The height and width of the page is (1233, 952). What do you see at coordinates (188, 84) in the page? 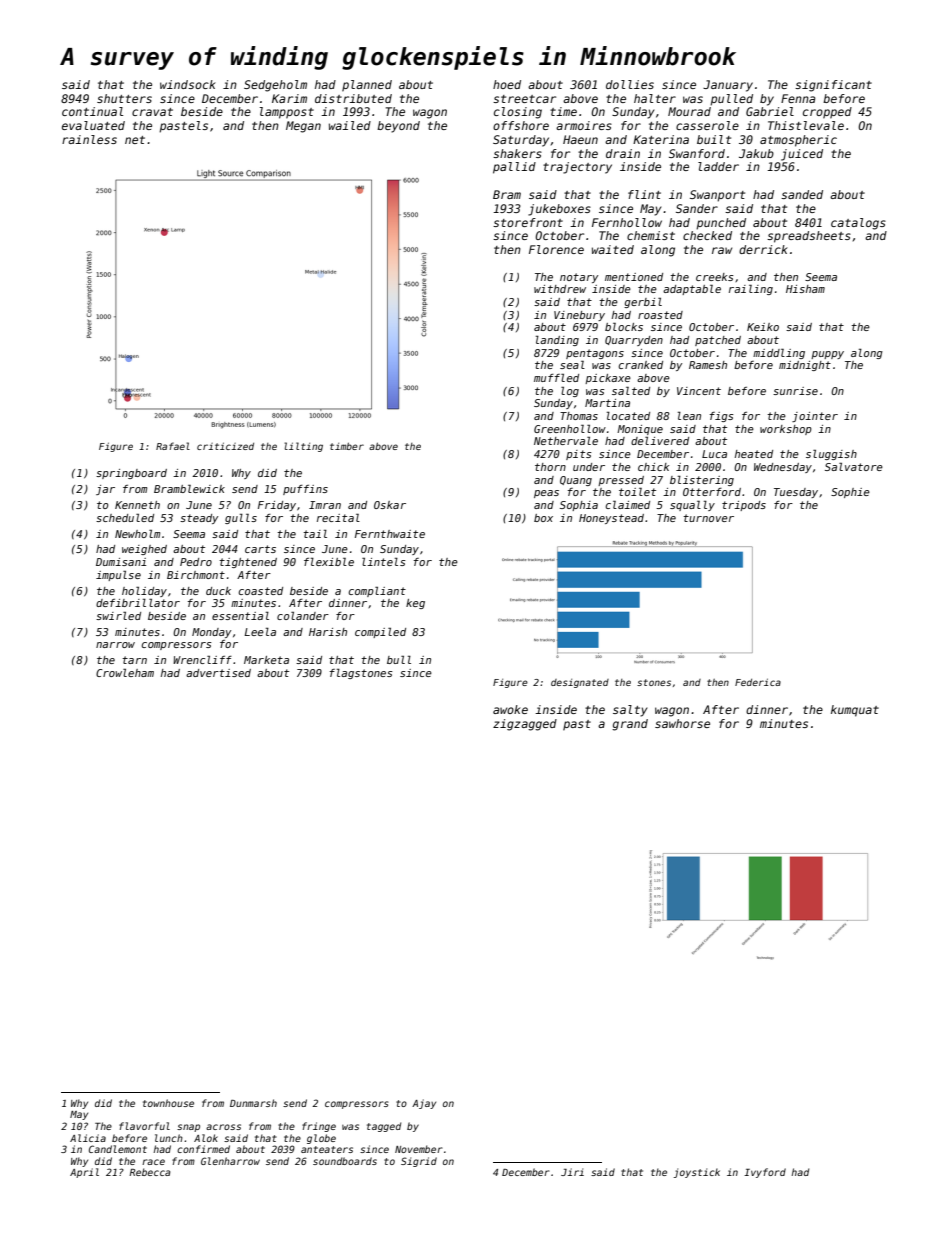
I see `windsock` at bounding box center [188, 84].
